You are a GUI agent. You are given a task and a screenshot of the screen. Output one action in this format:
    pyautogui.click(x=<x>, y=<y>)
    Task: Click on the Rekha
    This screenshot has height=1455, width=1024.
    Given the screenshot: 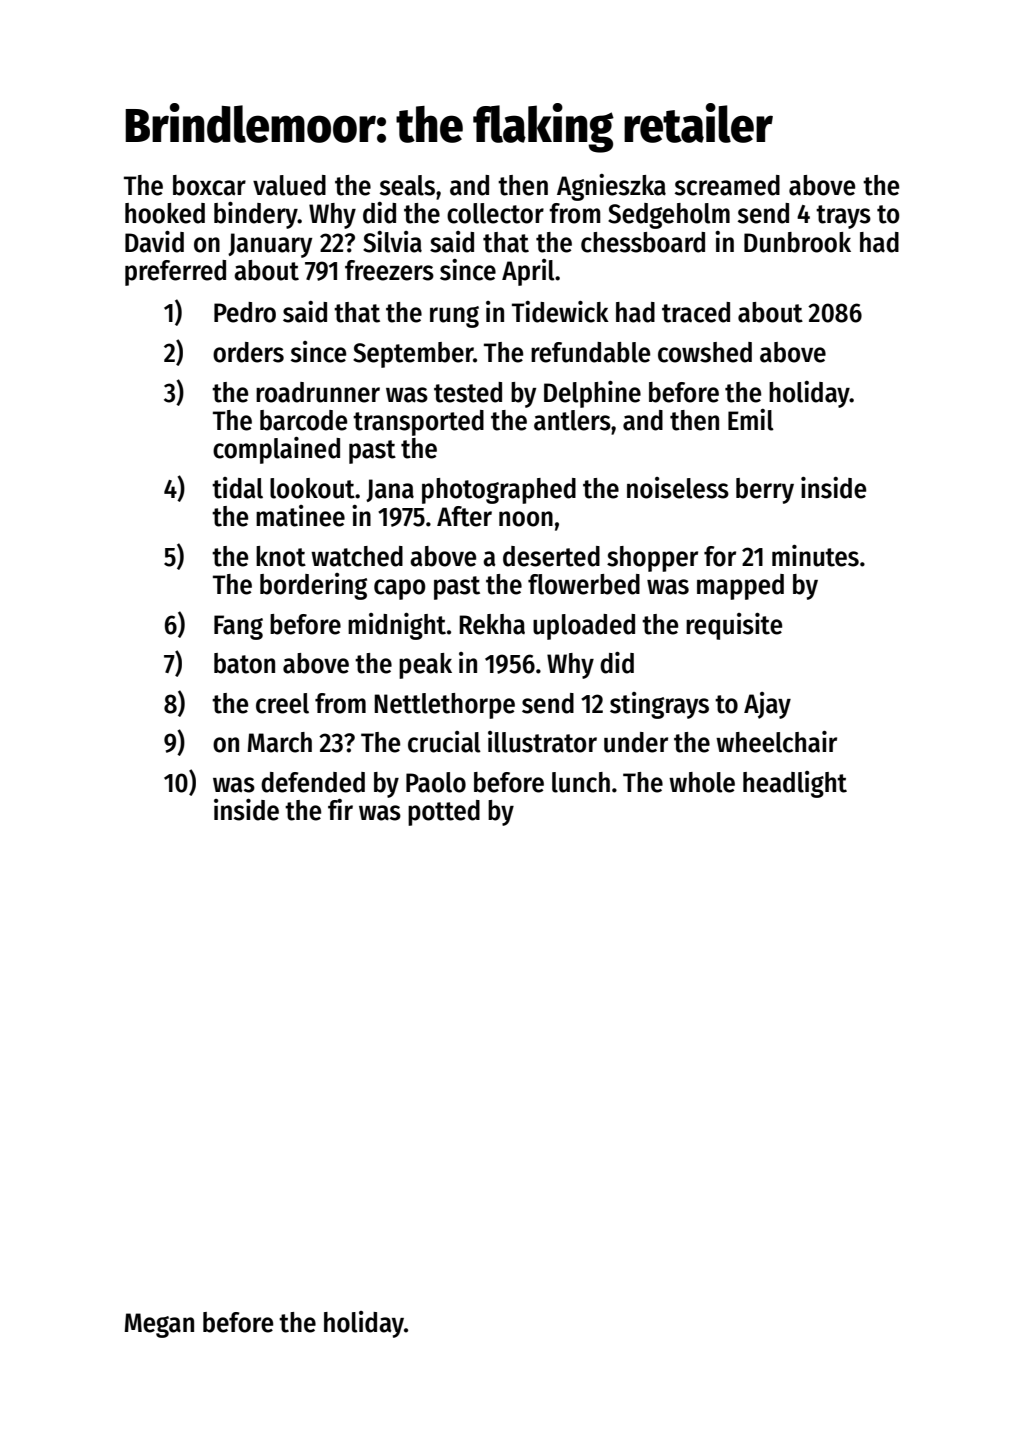 What is the action you would take?
    pyautogui.click(x=492, y=624)
